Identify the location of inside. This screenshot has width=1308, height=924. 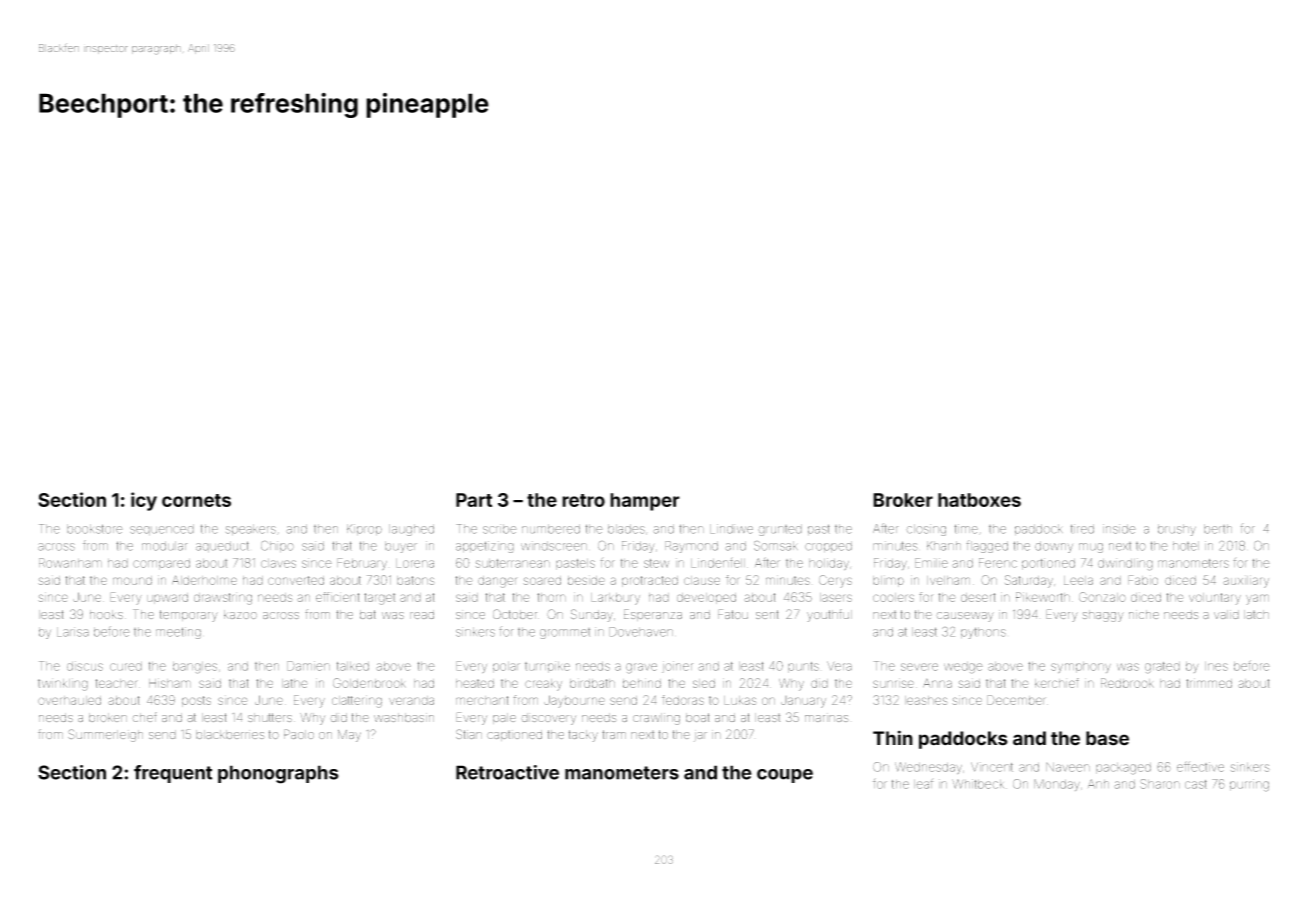
(1119, 529).
